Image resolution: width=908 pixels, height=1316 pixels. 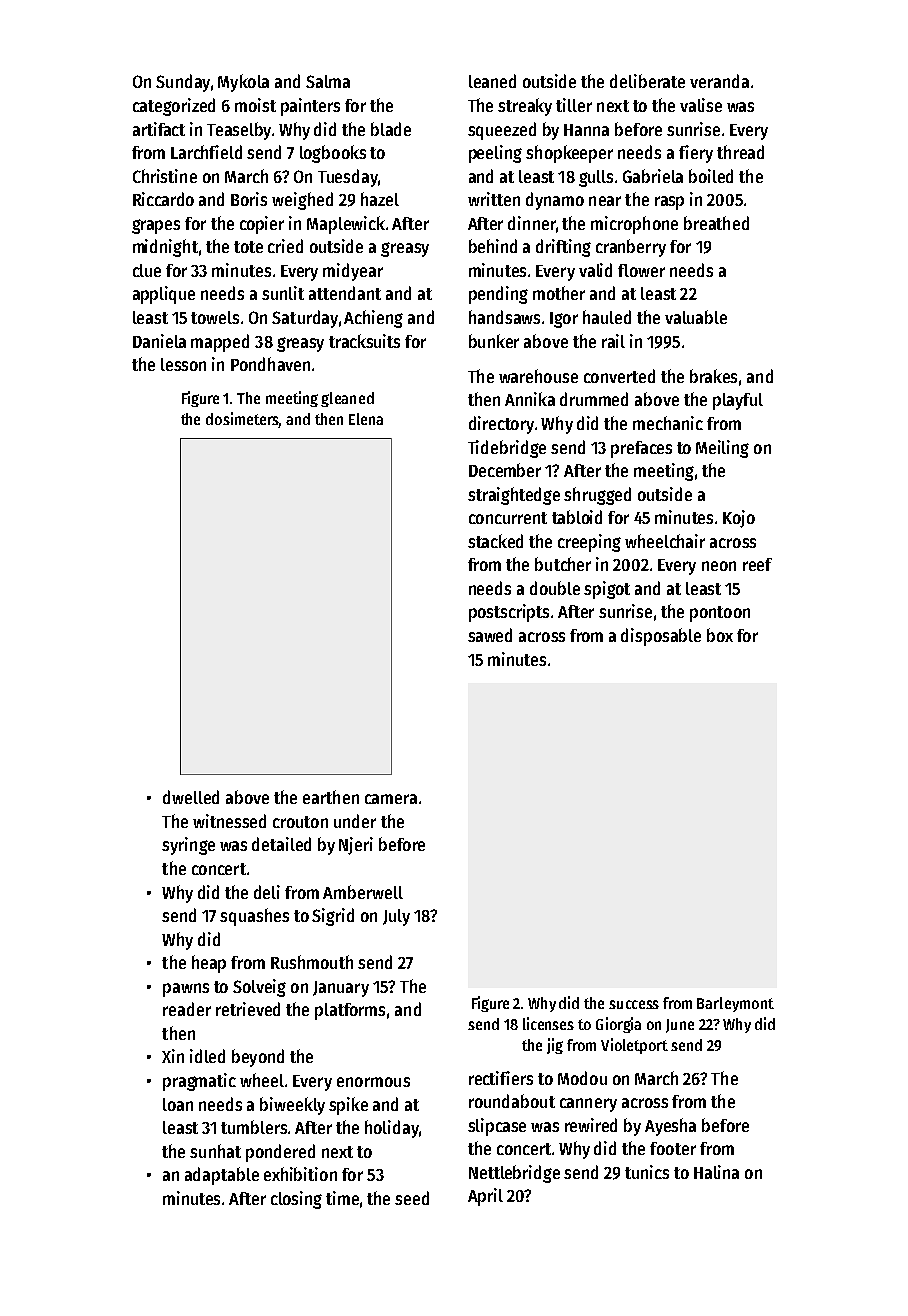 I want to click on Boris, so click(x=249, y=199).
